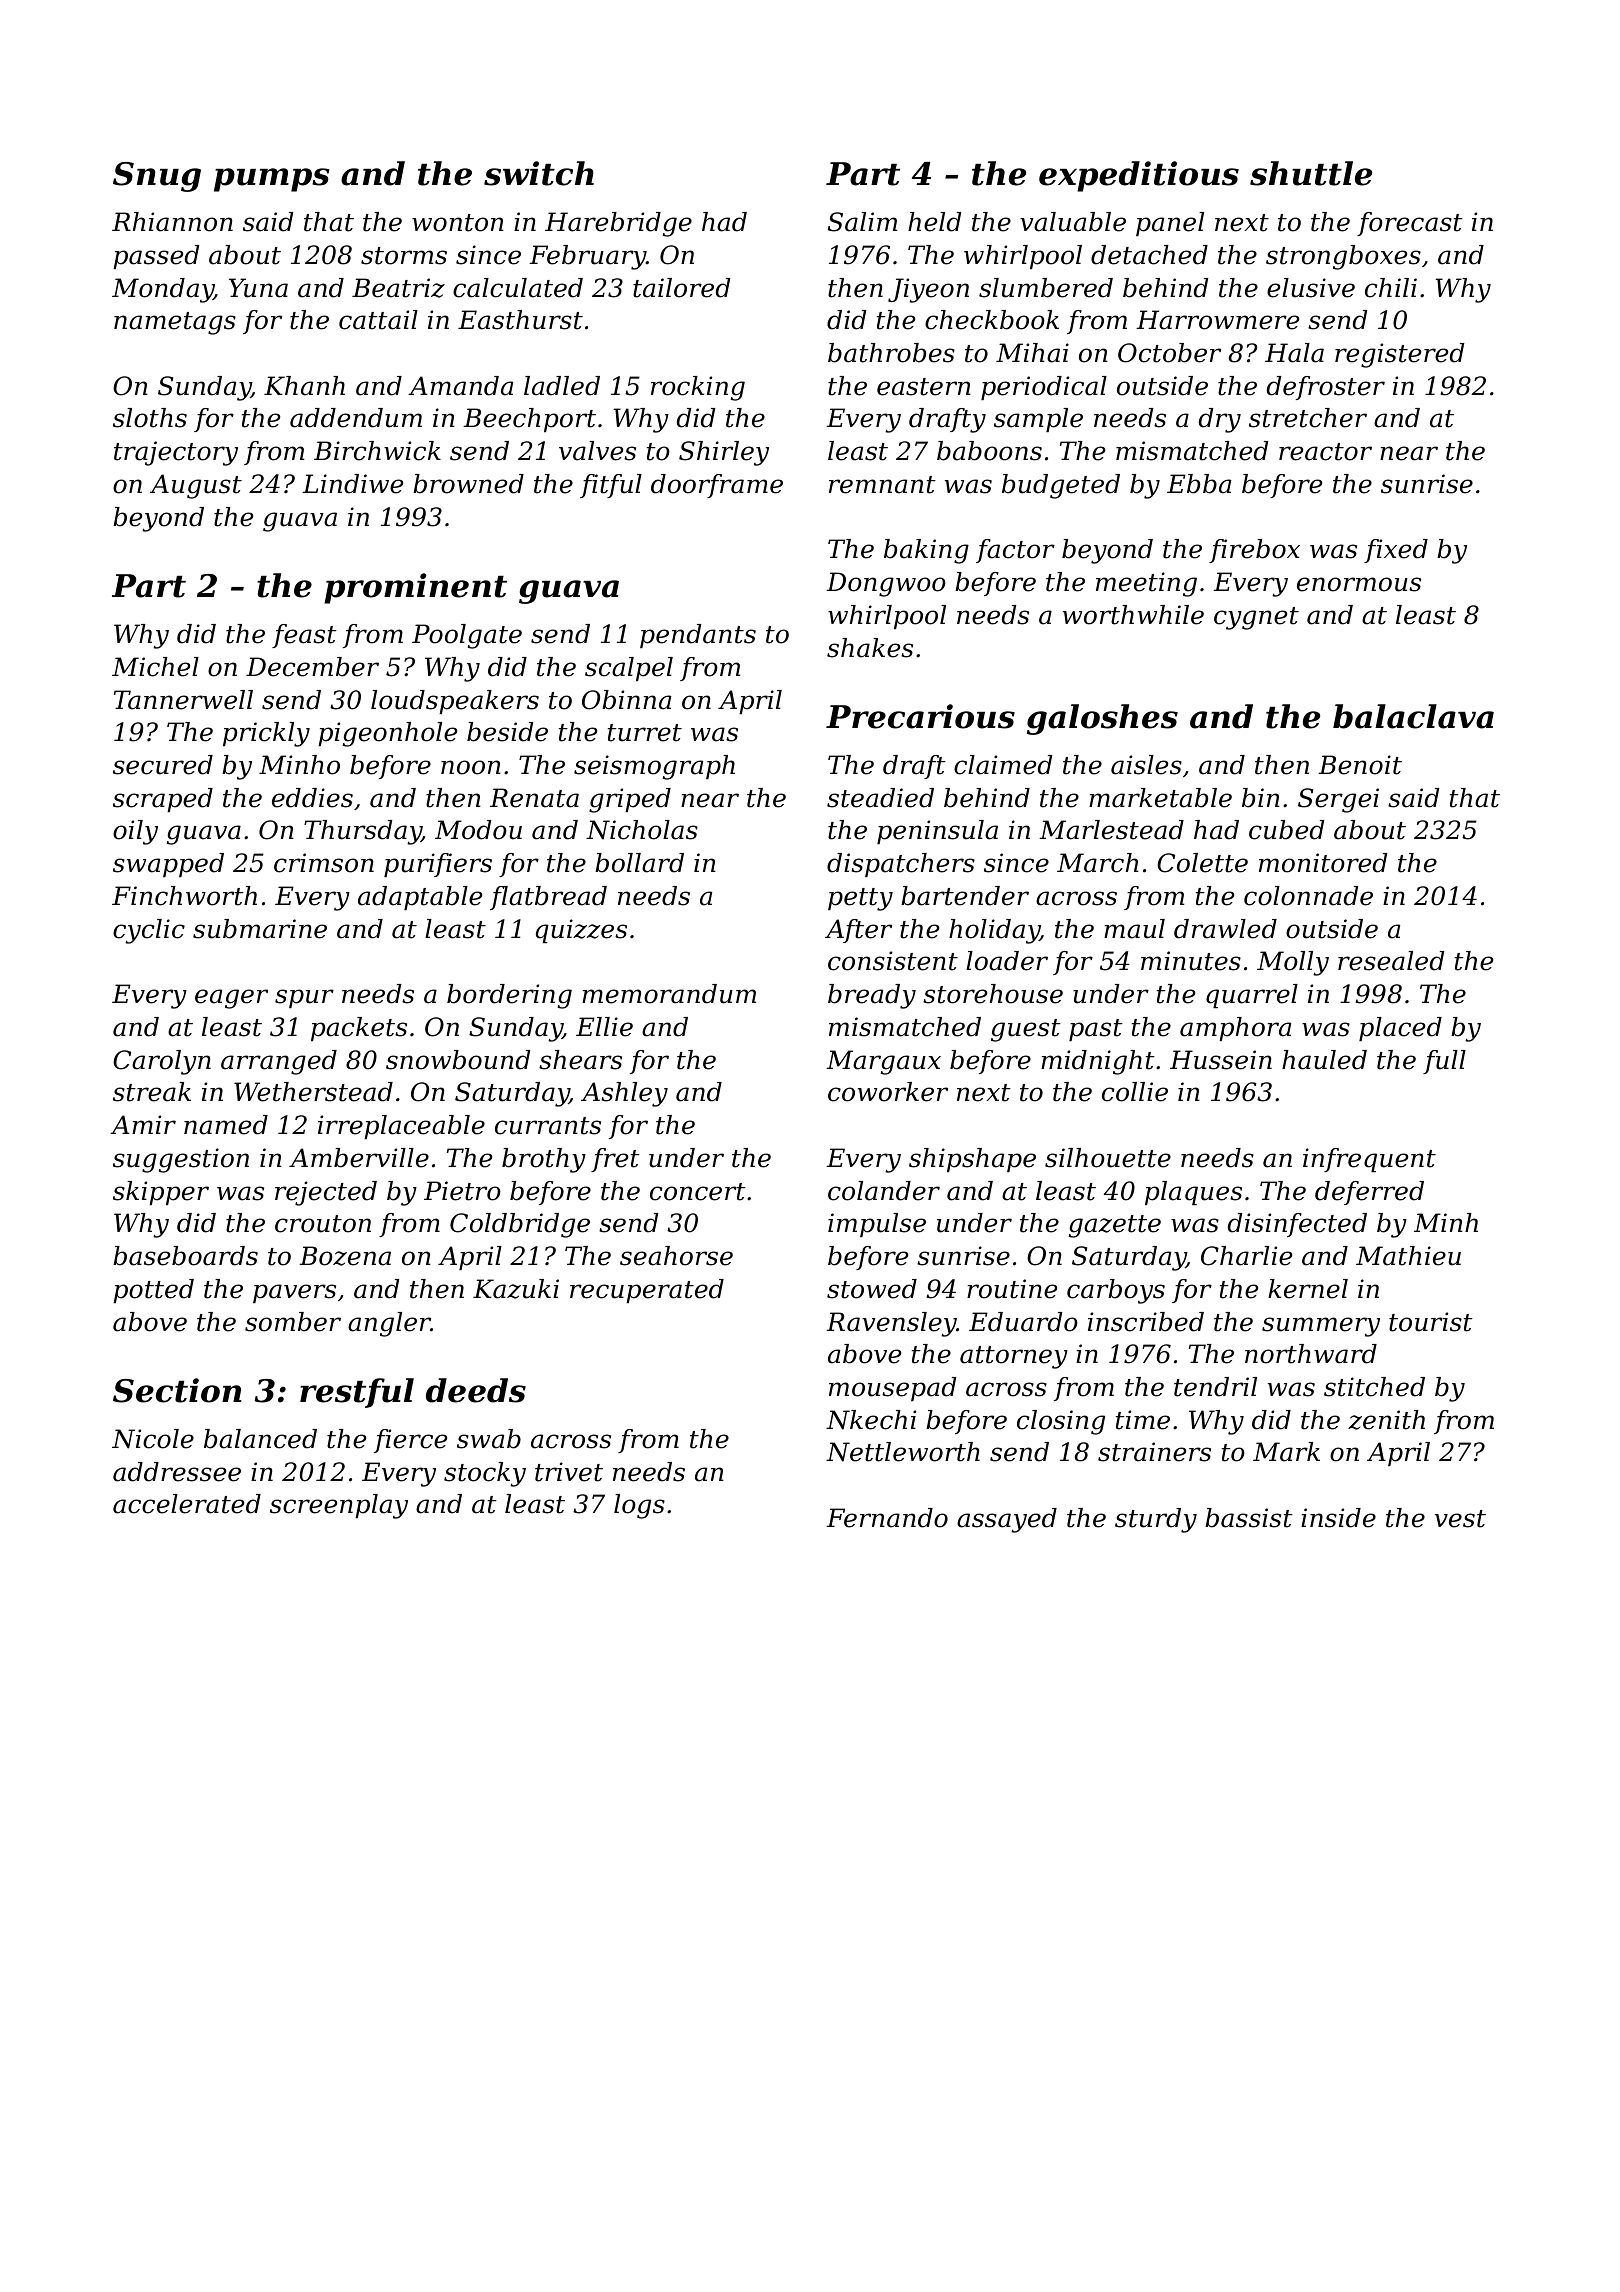  I want to click on pumps, so click(272, 180).
